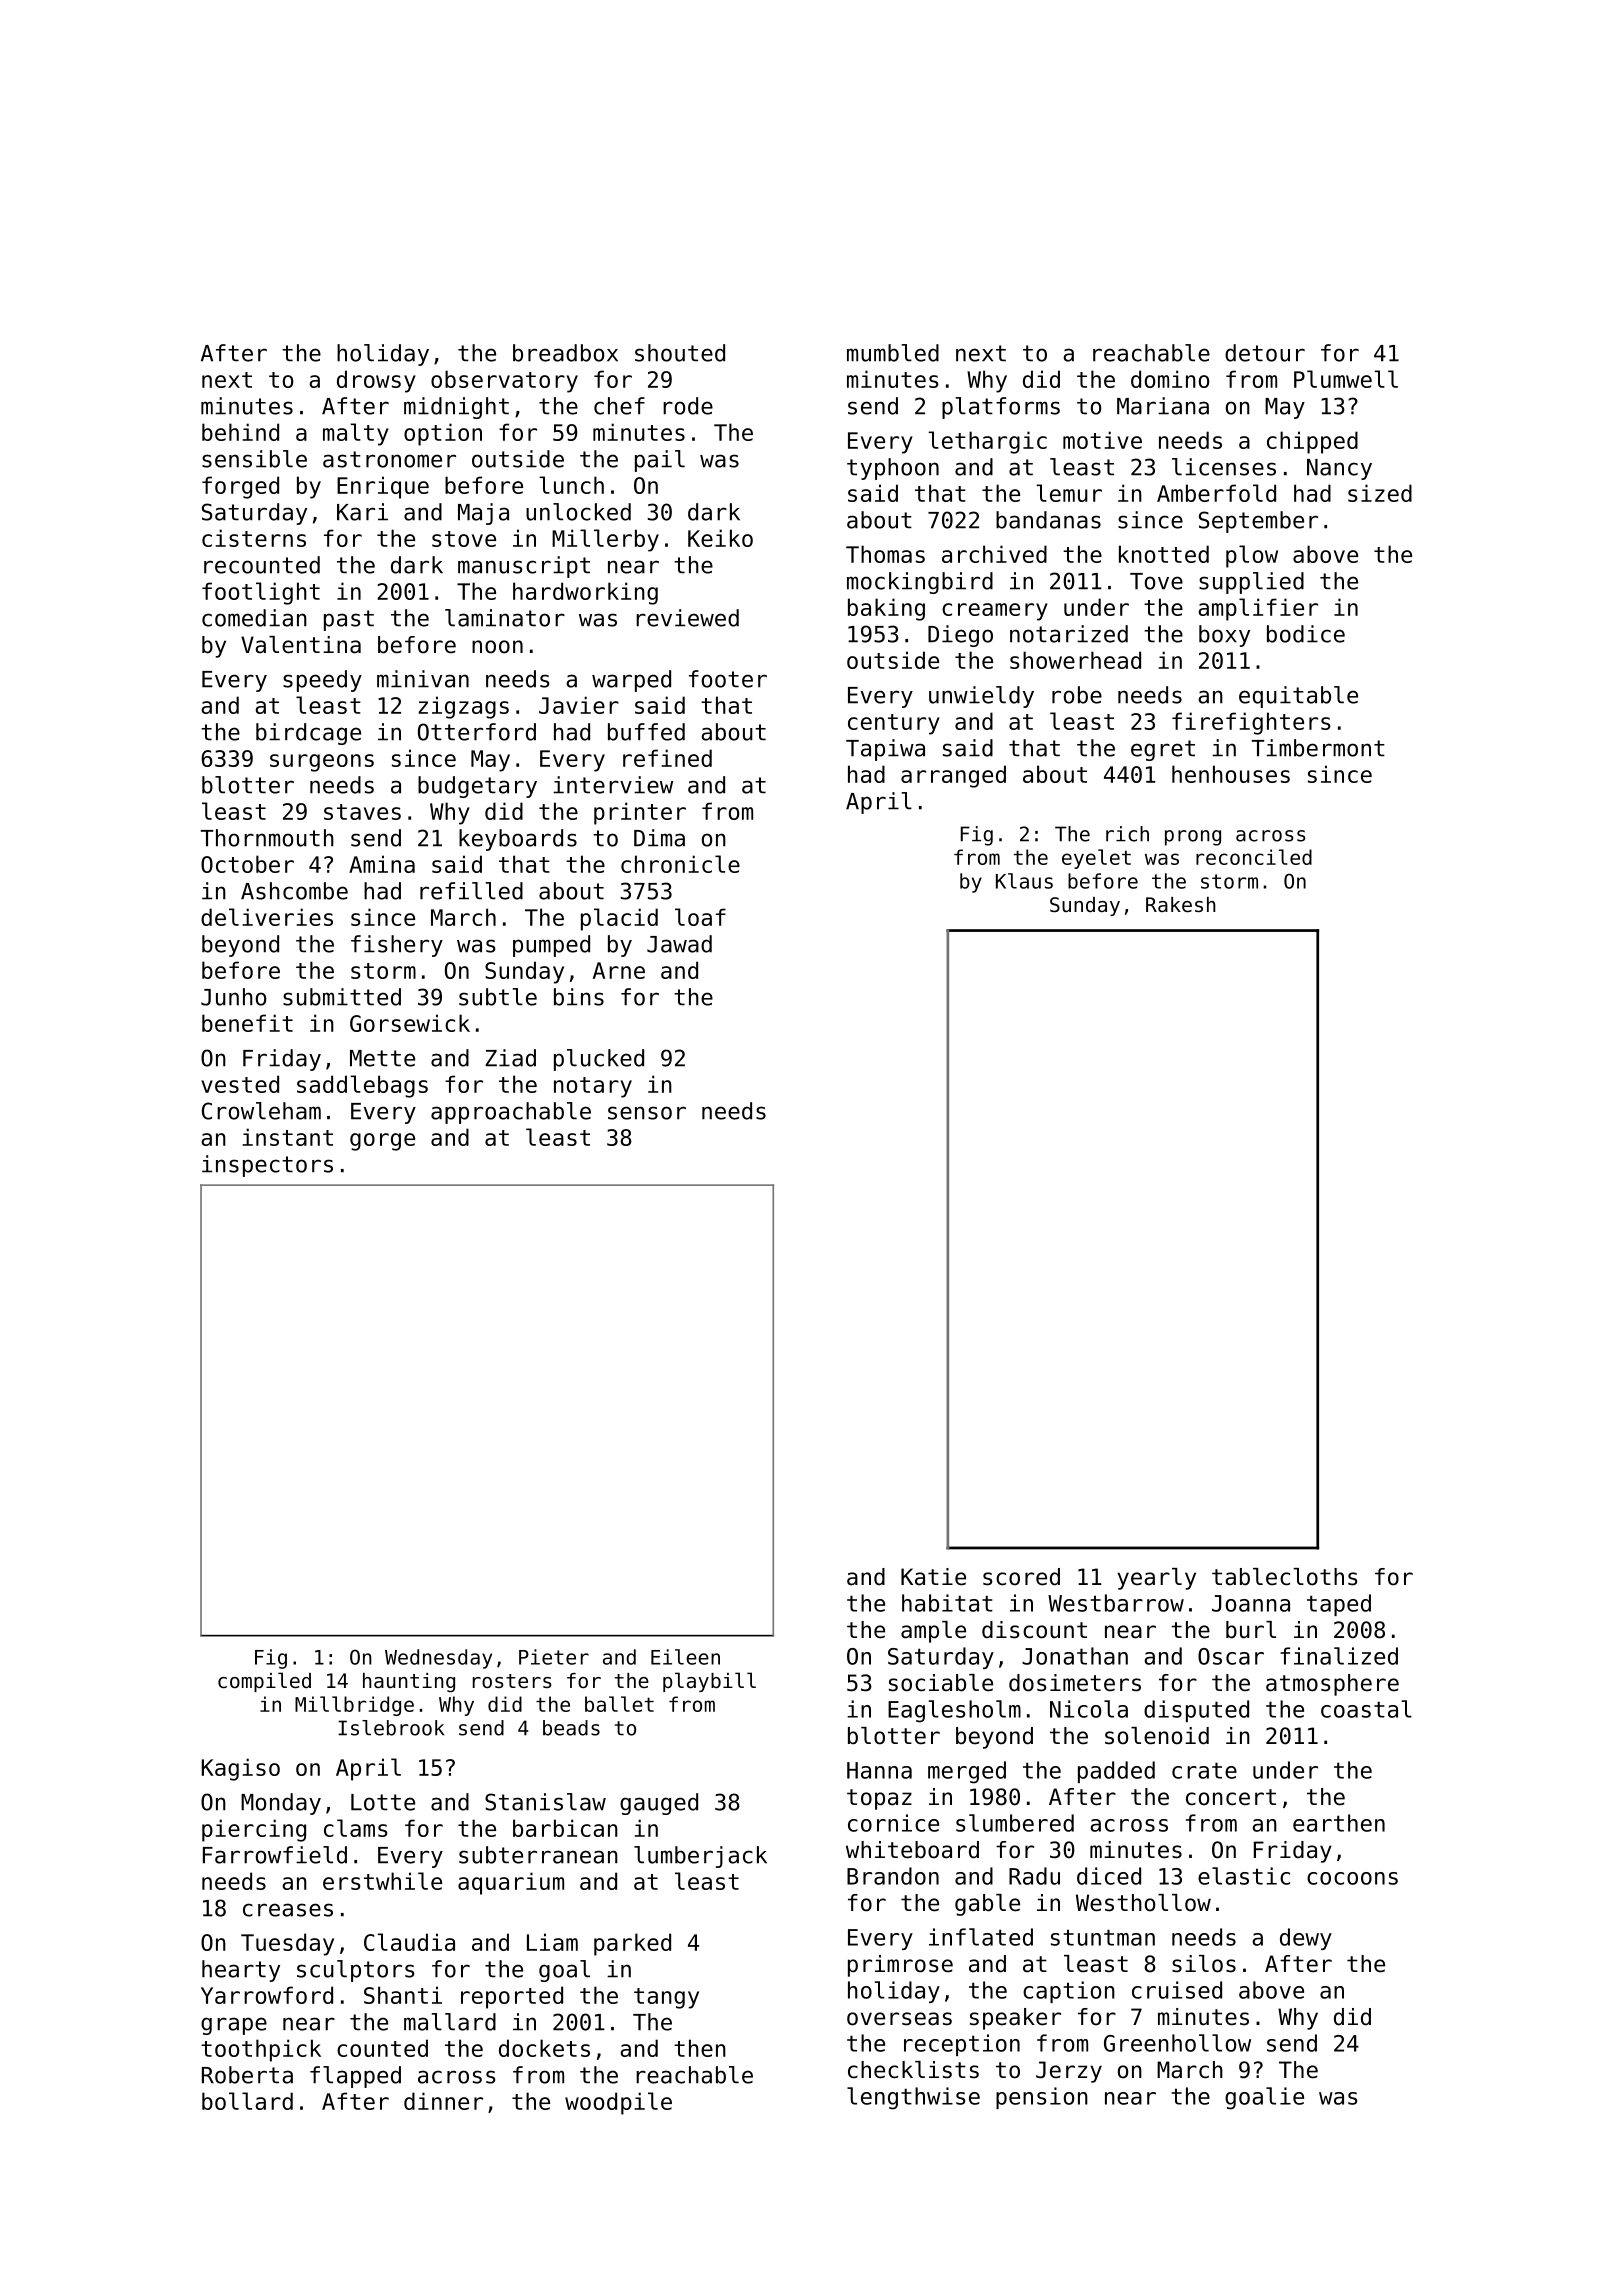 The height and width of the screenshot is (2292, 1620). Describe the element at coordinates (1042, 2098) in the screenshot. I see `pension` at that location.
